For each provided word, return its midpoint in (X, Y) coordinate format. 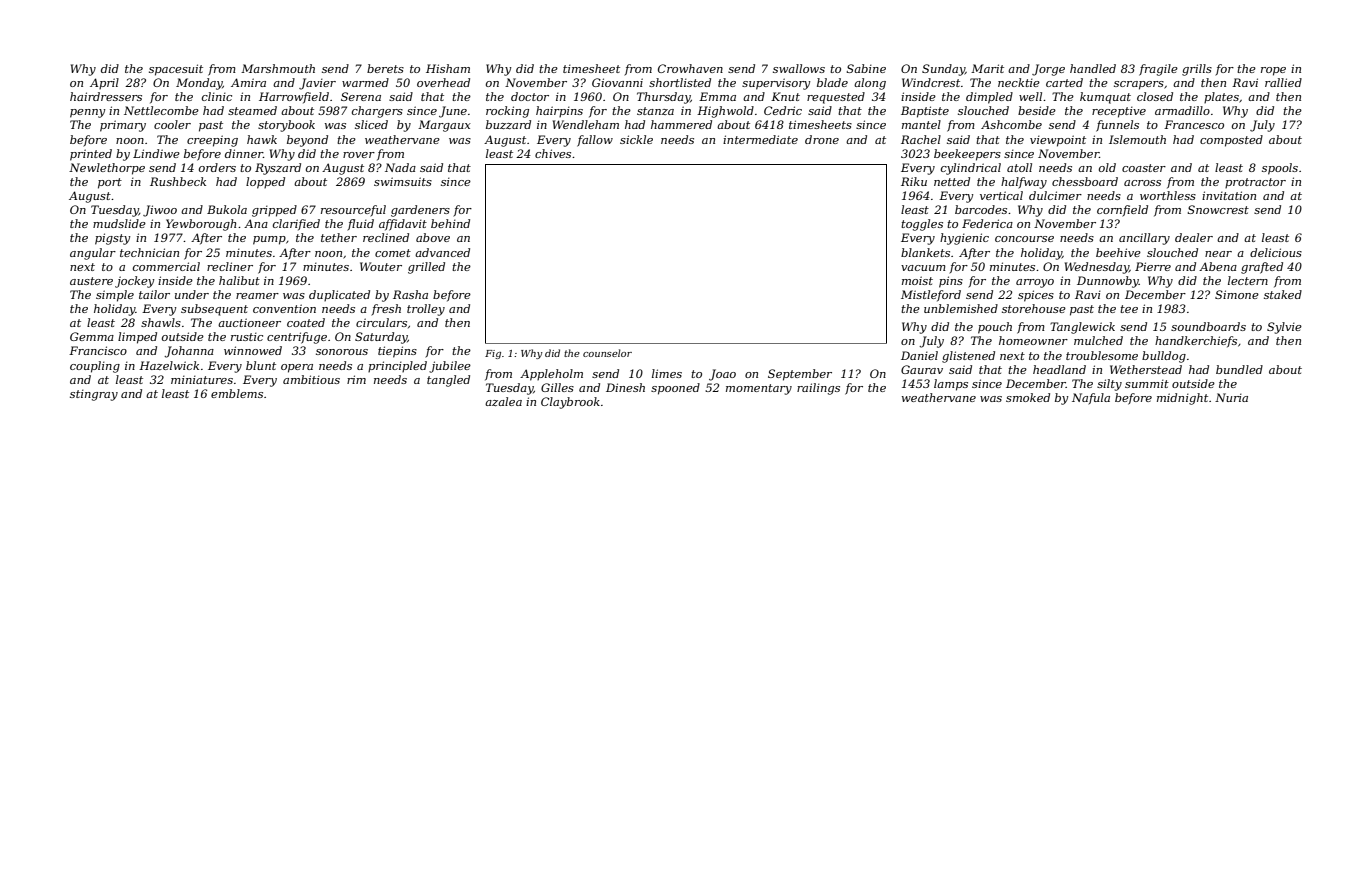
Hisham (448, 68)
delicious (1276, 252)
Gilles (557, 387)
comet (393, 253)
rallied (1283, 82)
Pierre (1153, 266)
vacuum (923, 268)
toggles (922, 225)
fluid (360, 225)
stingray (94, 395)
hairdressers (106, 96)
